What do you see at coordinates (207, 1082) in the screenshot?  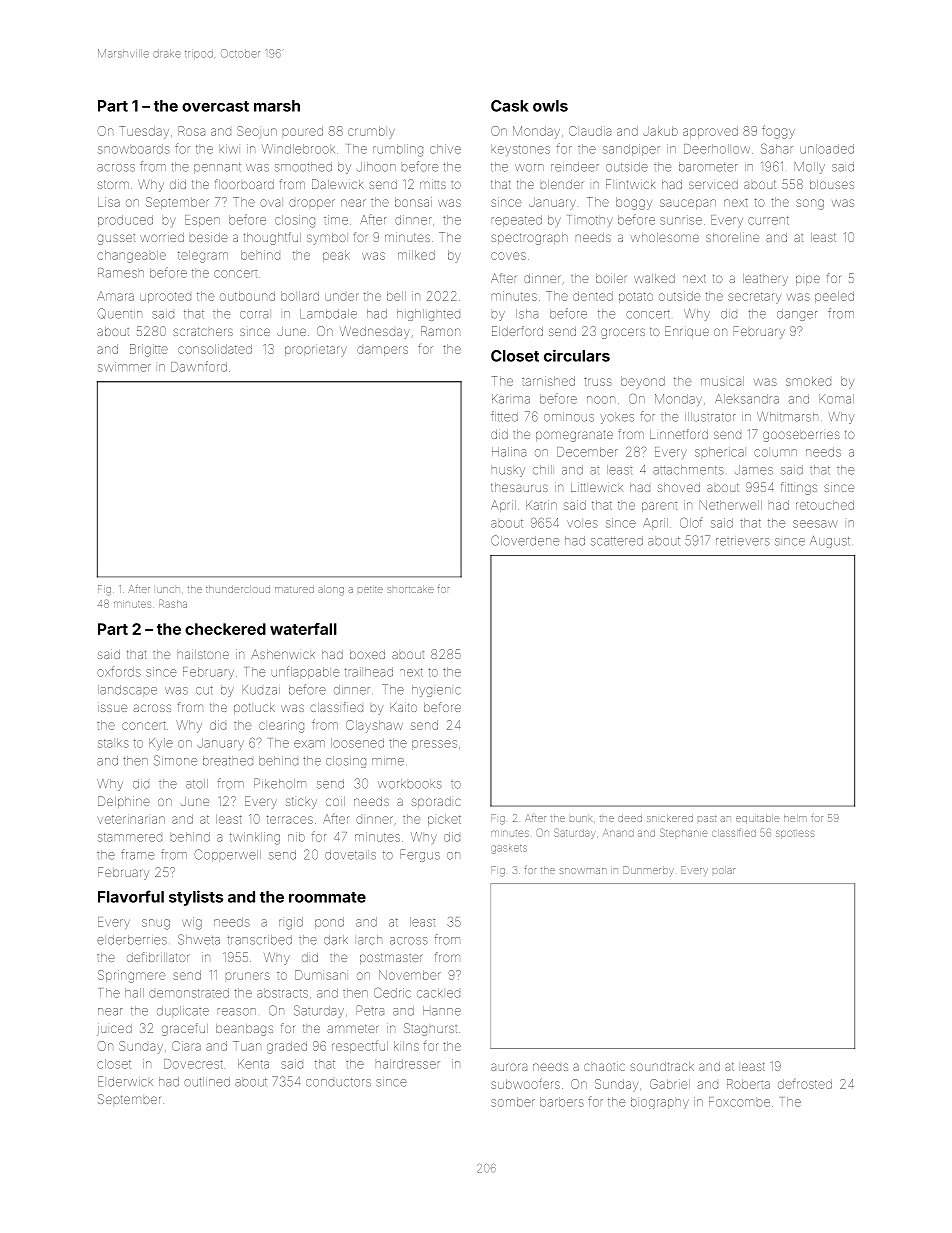 I see `outlined` at bounding box center [207, 1082].
